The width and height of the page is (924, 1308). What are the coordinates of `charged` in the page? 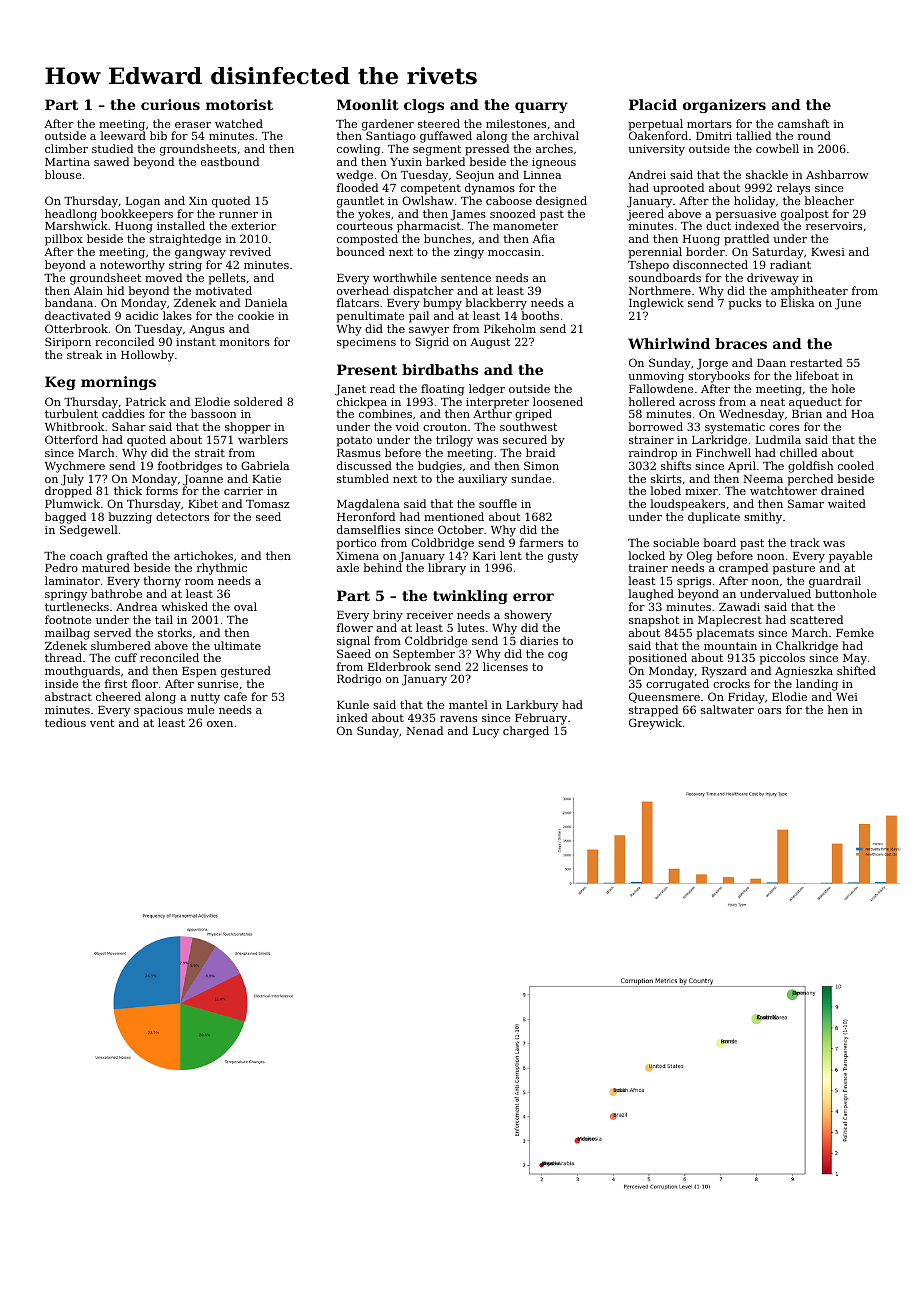 It's located at (526, 732).
